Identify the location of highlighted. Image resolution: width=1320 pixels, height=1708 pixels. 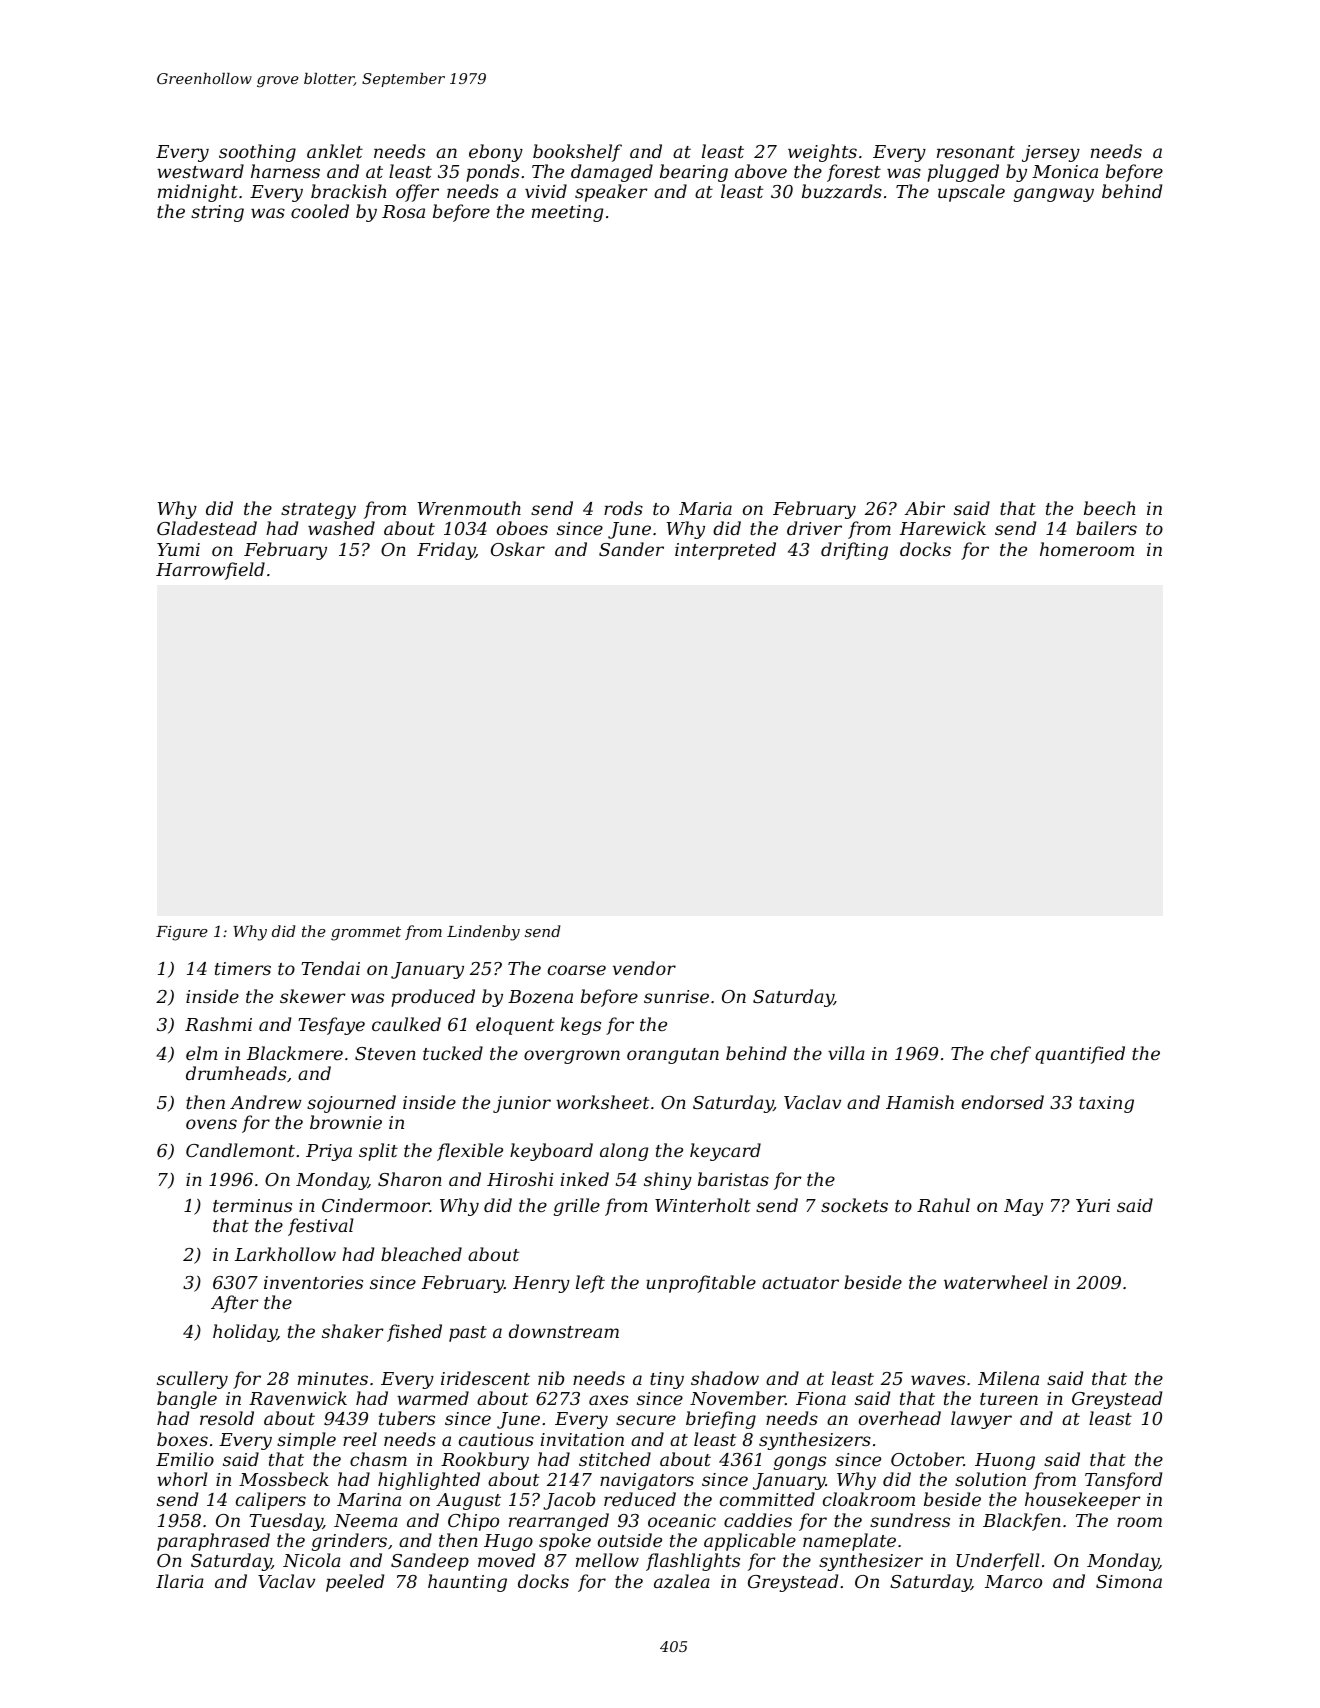
(429, 1481).
